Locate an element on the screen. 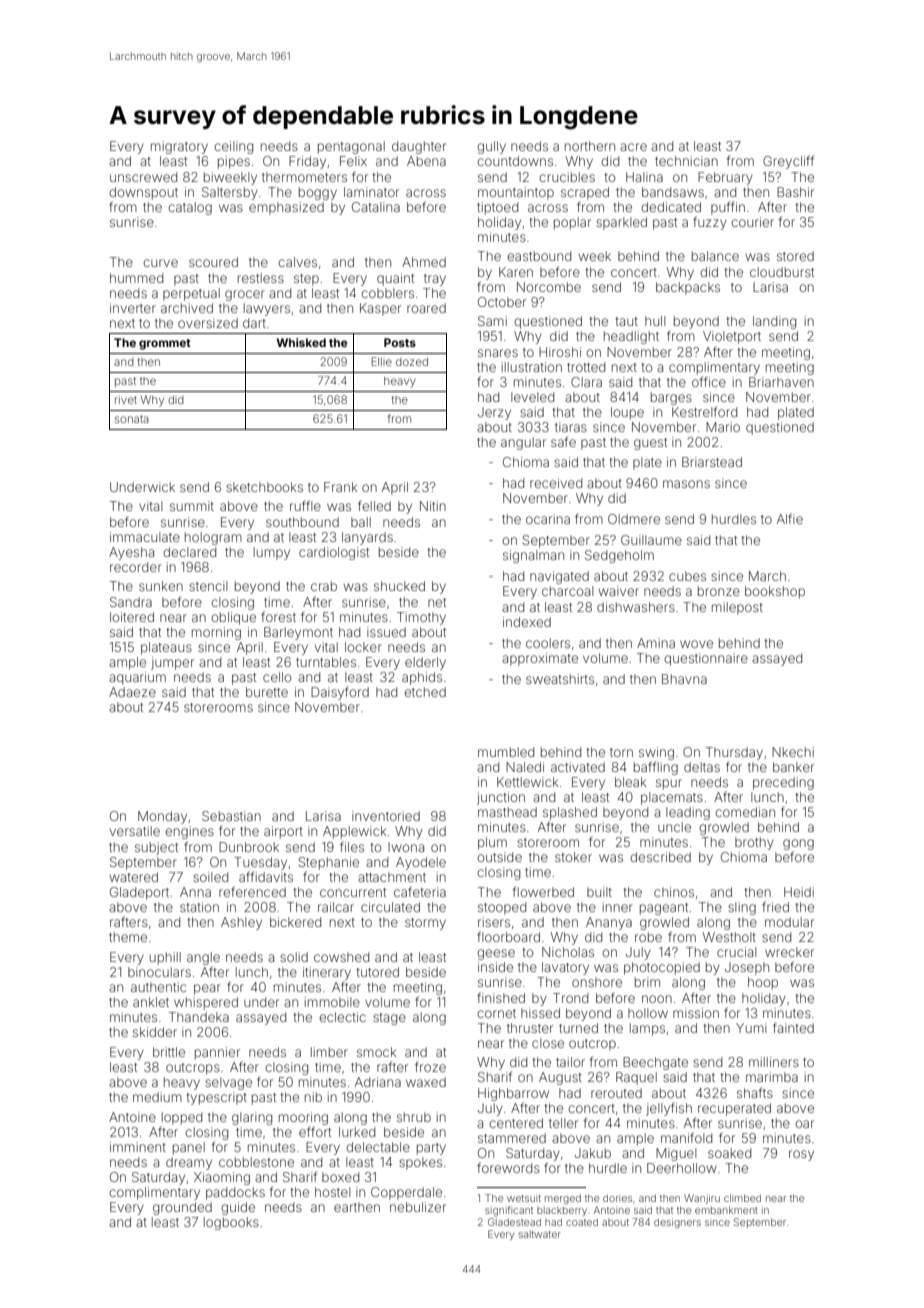  inverter is located at coordinates (133, 308).
